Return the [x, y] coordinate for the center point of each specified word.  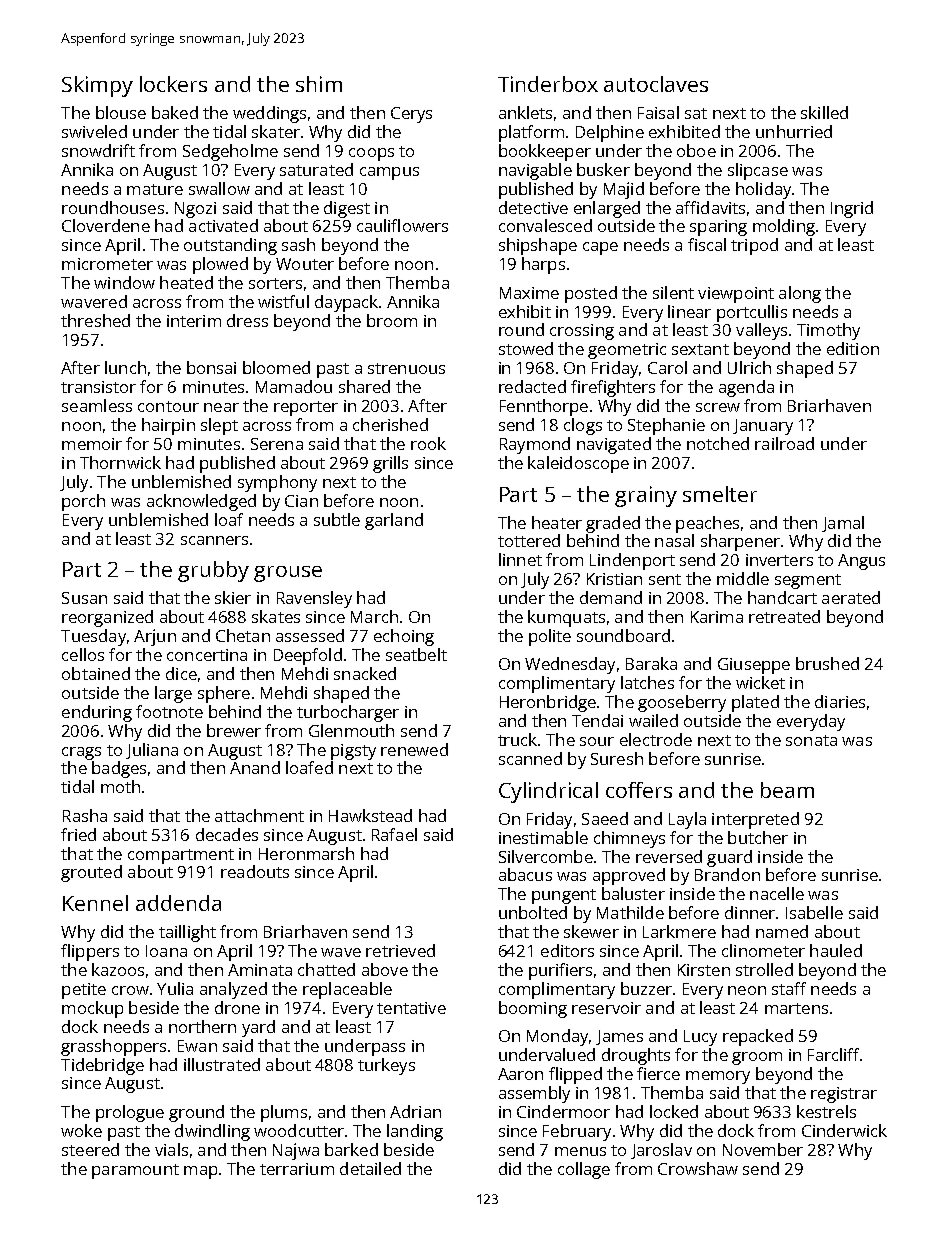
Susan [84, 598]
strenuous [406, 368]
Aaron [520, 1074]
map [200, 1172]
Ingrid [852, 209]
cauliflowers [402, 225]
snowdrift [98, 150]
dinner [750, 912]
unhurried [794, 131]
